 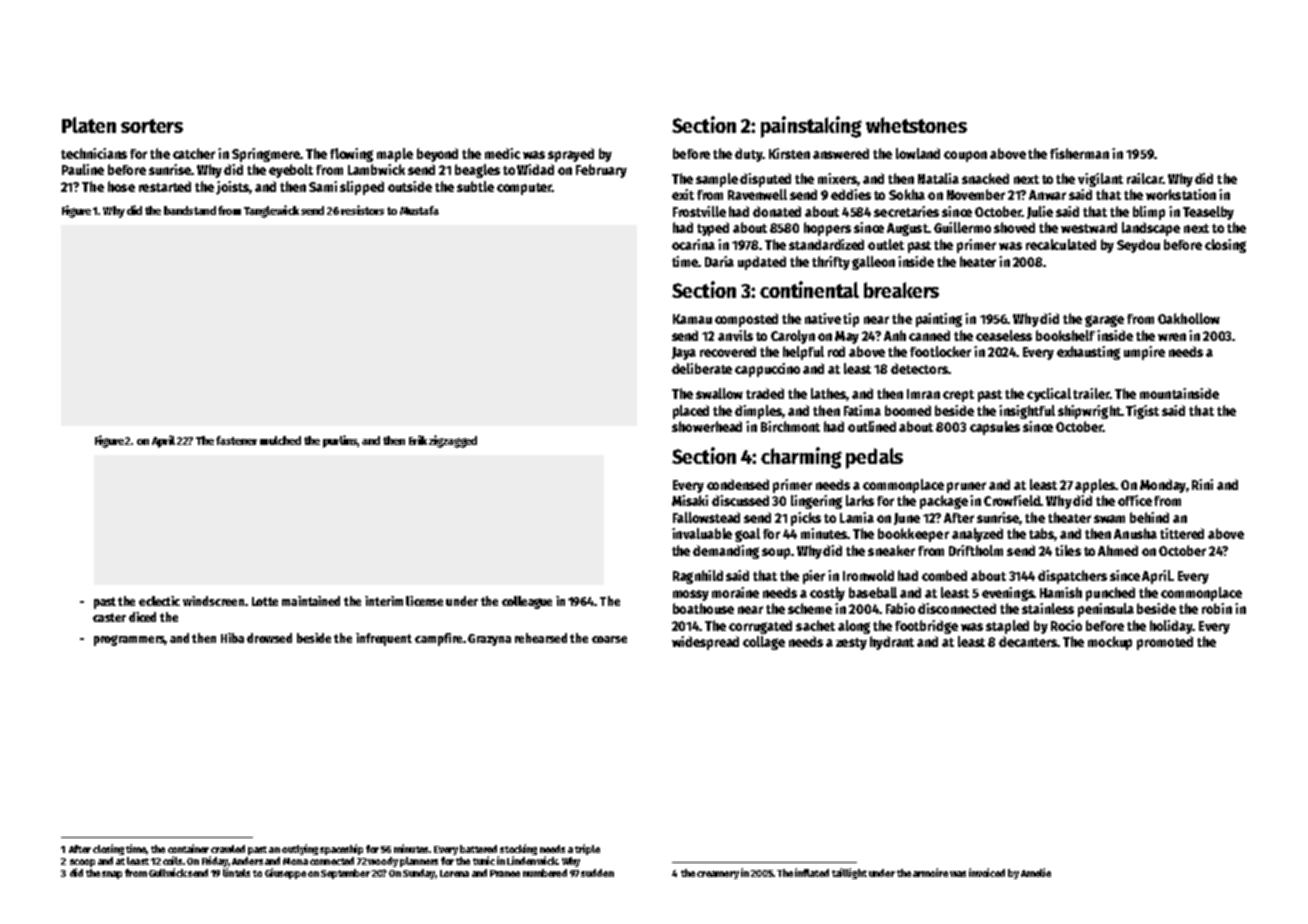 What do you see at coordinates (683, 194) in the screenshot?
I see `exit` at bounding box center [683, 194].
